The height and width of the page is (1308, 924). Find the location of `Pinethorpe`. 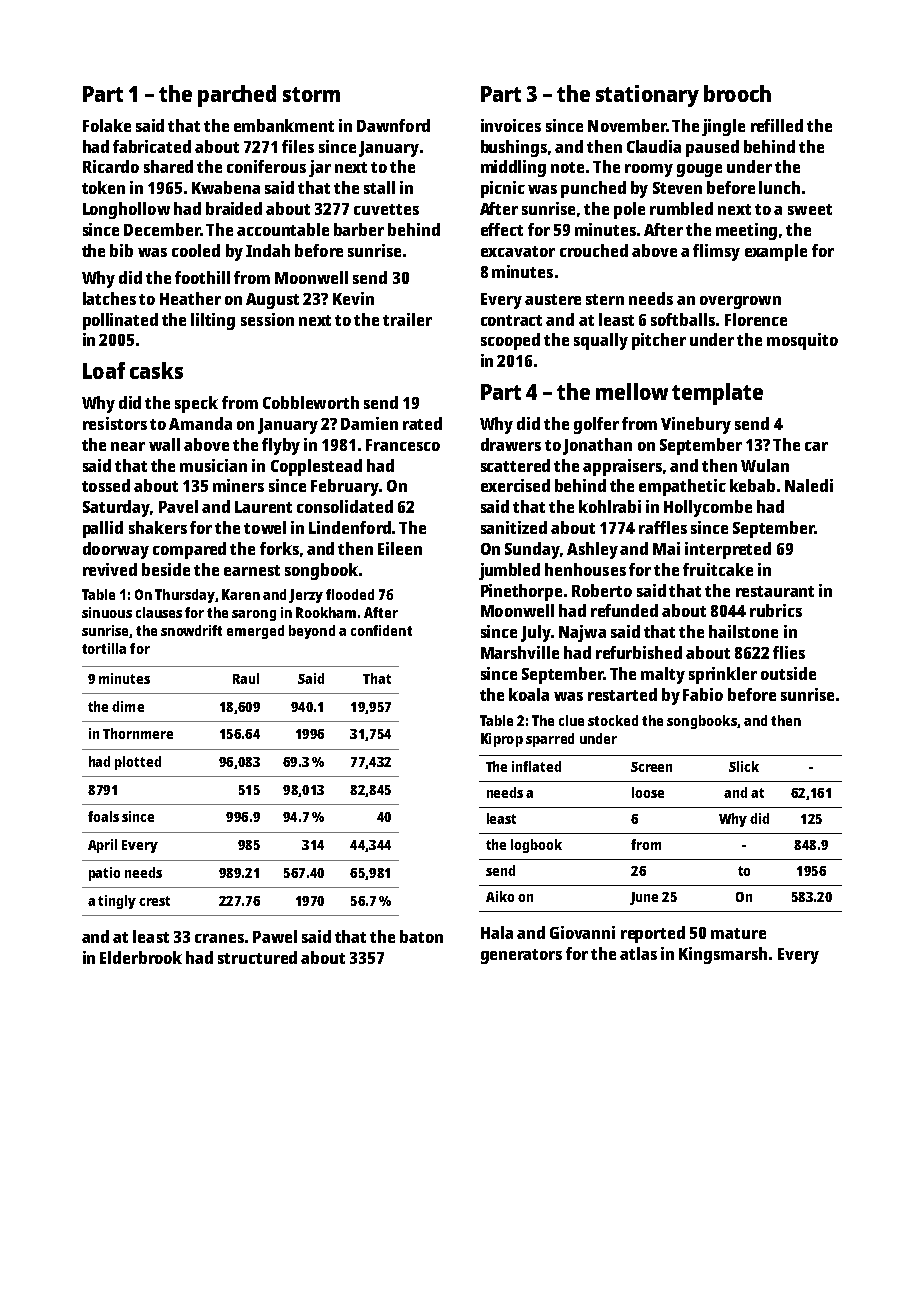

Pinethorpe is located at coordinates (521, 592).
